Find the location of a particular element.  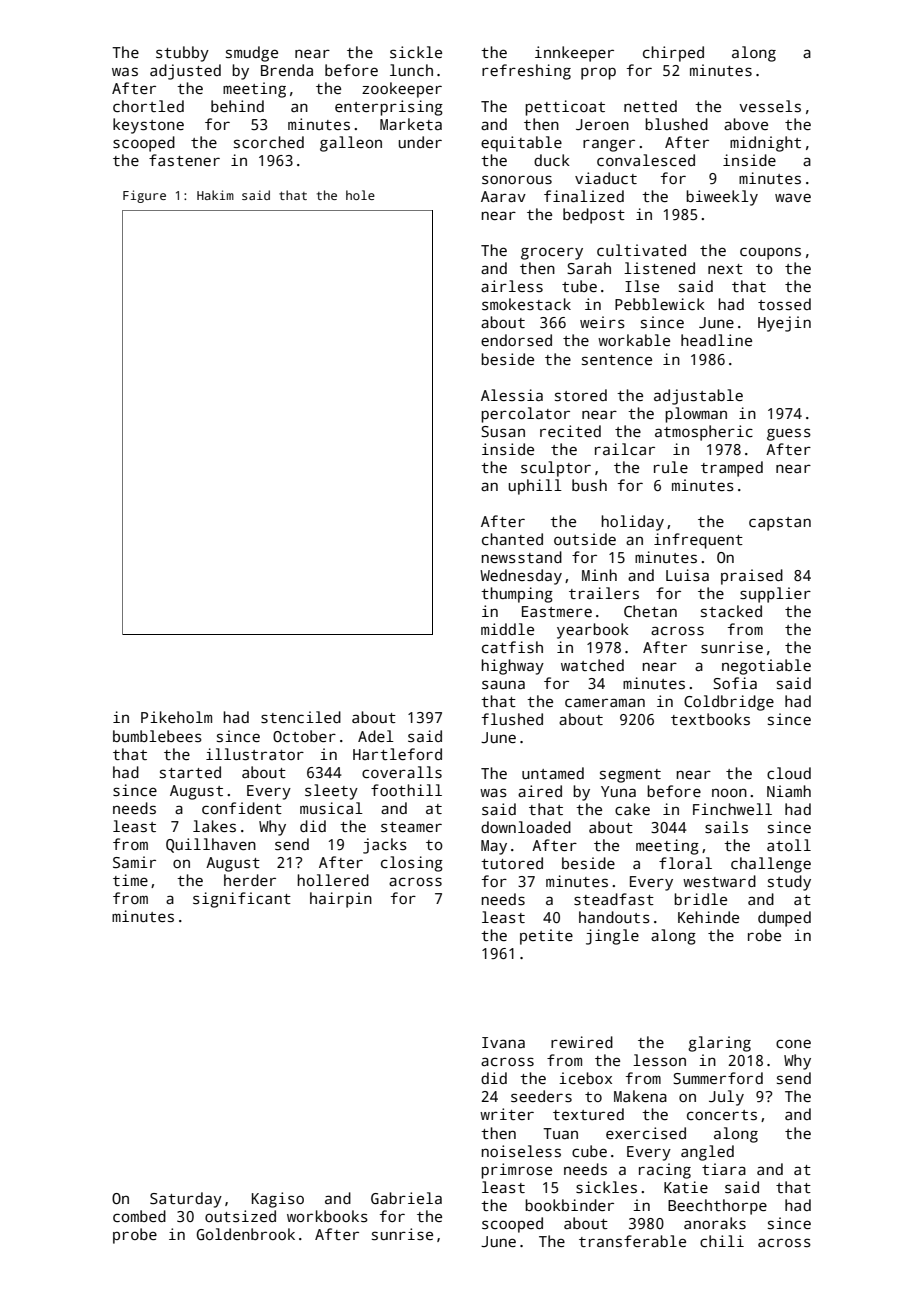

cube is located at coordinates (589, 1151).
